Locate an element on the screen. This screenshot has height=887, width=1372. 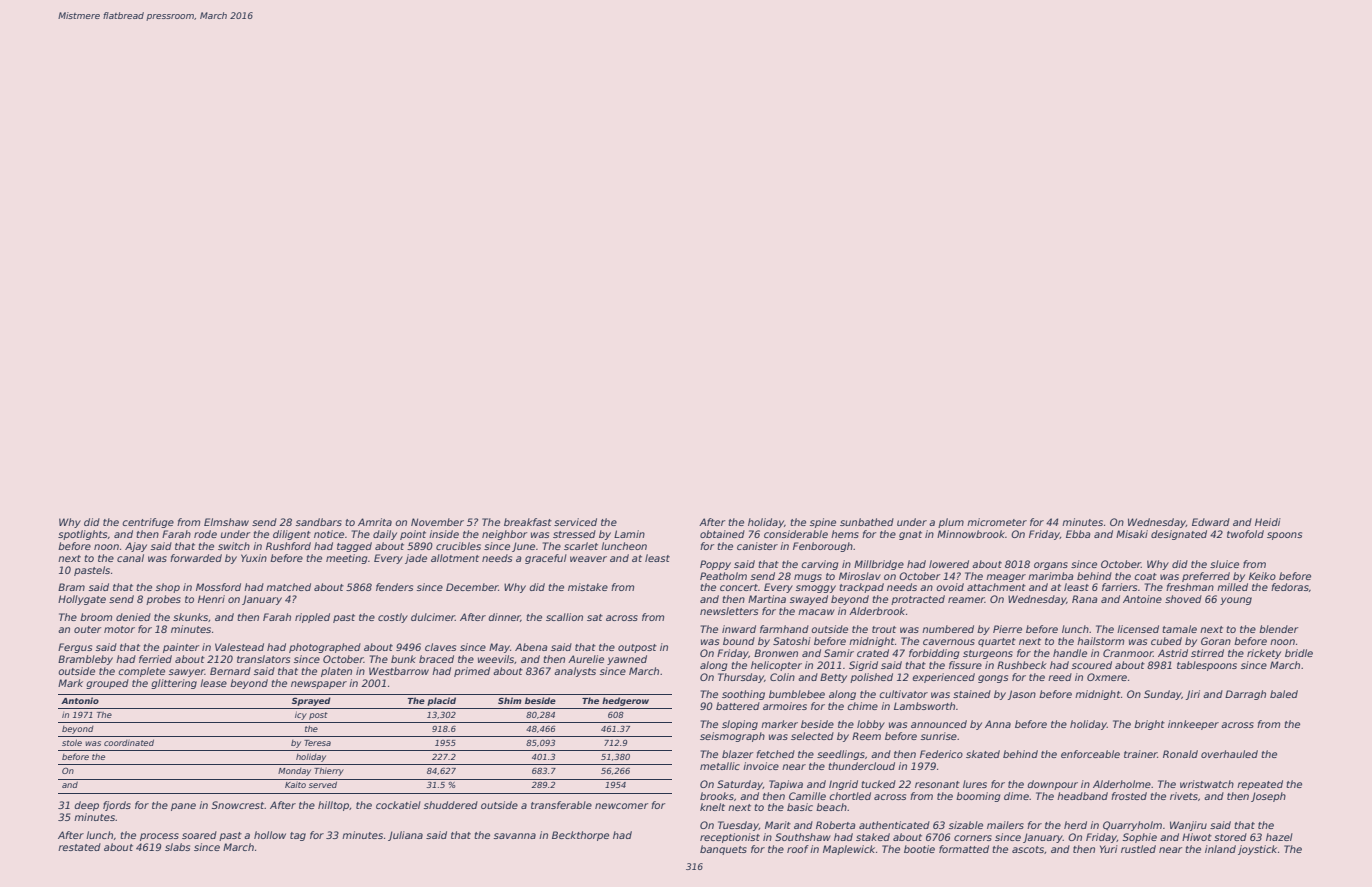
tamale is located at coordinates (1179, 629).
